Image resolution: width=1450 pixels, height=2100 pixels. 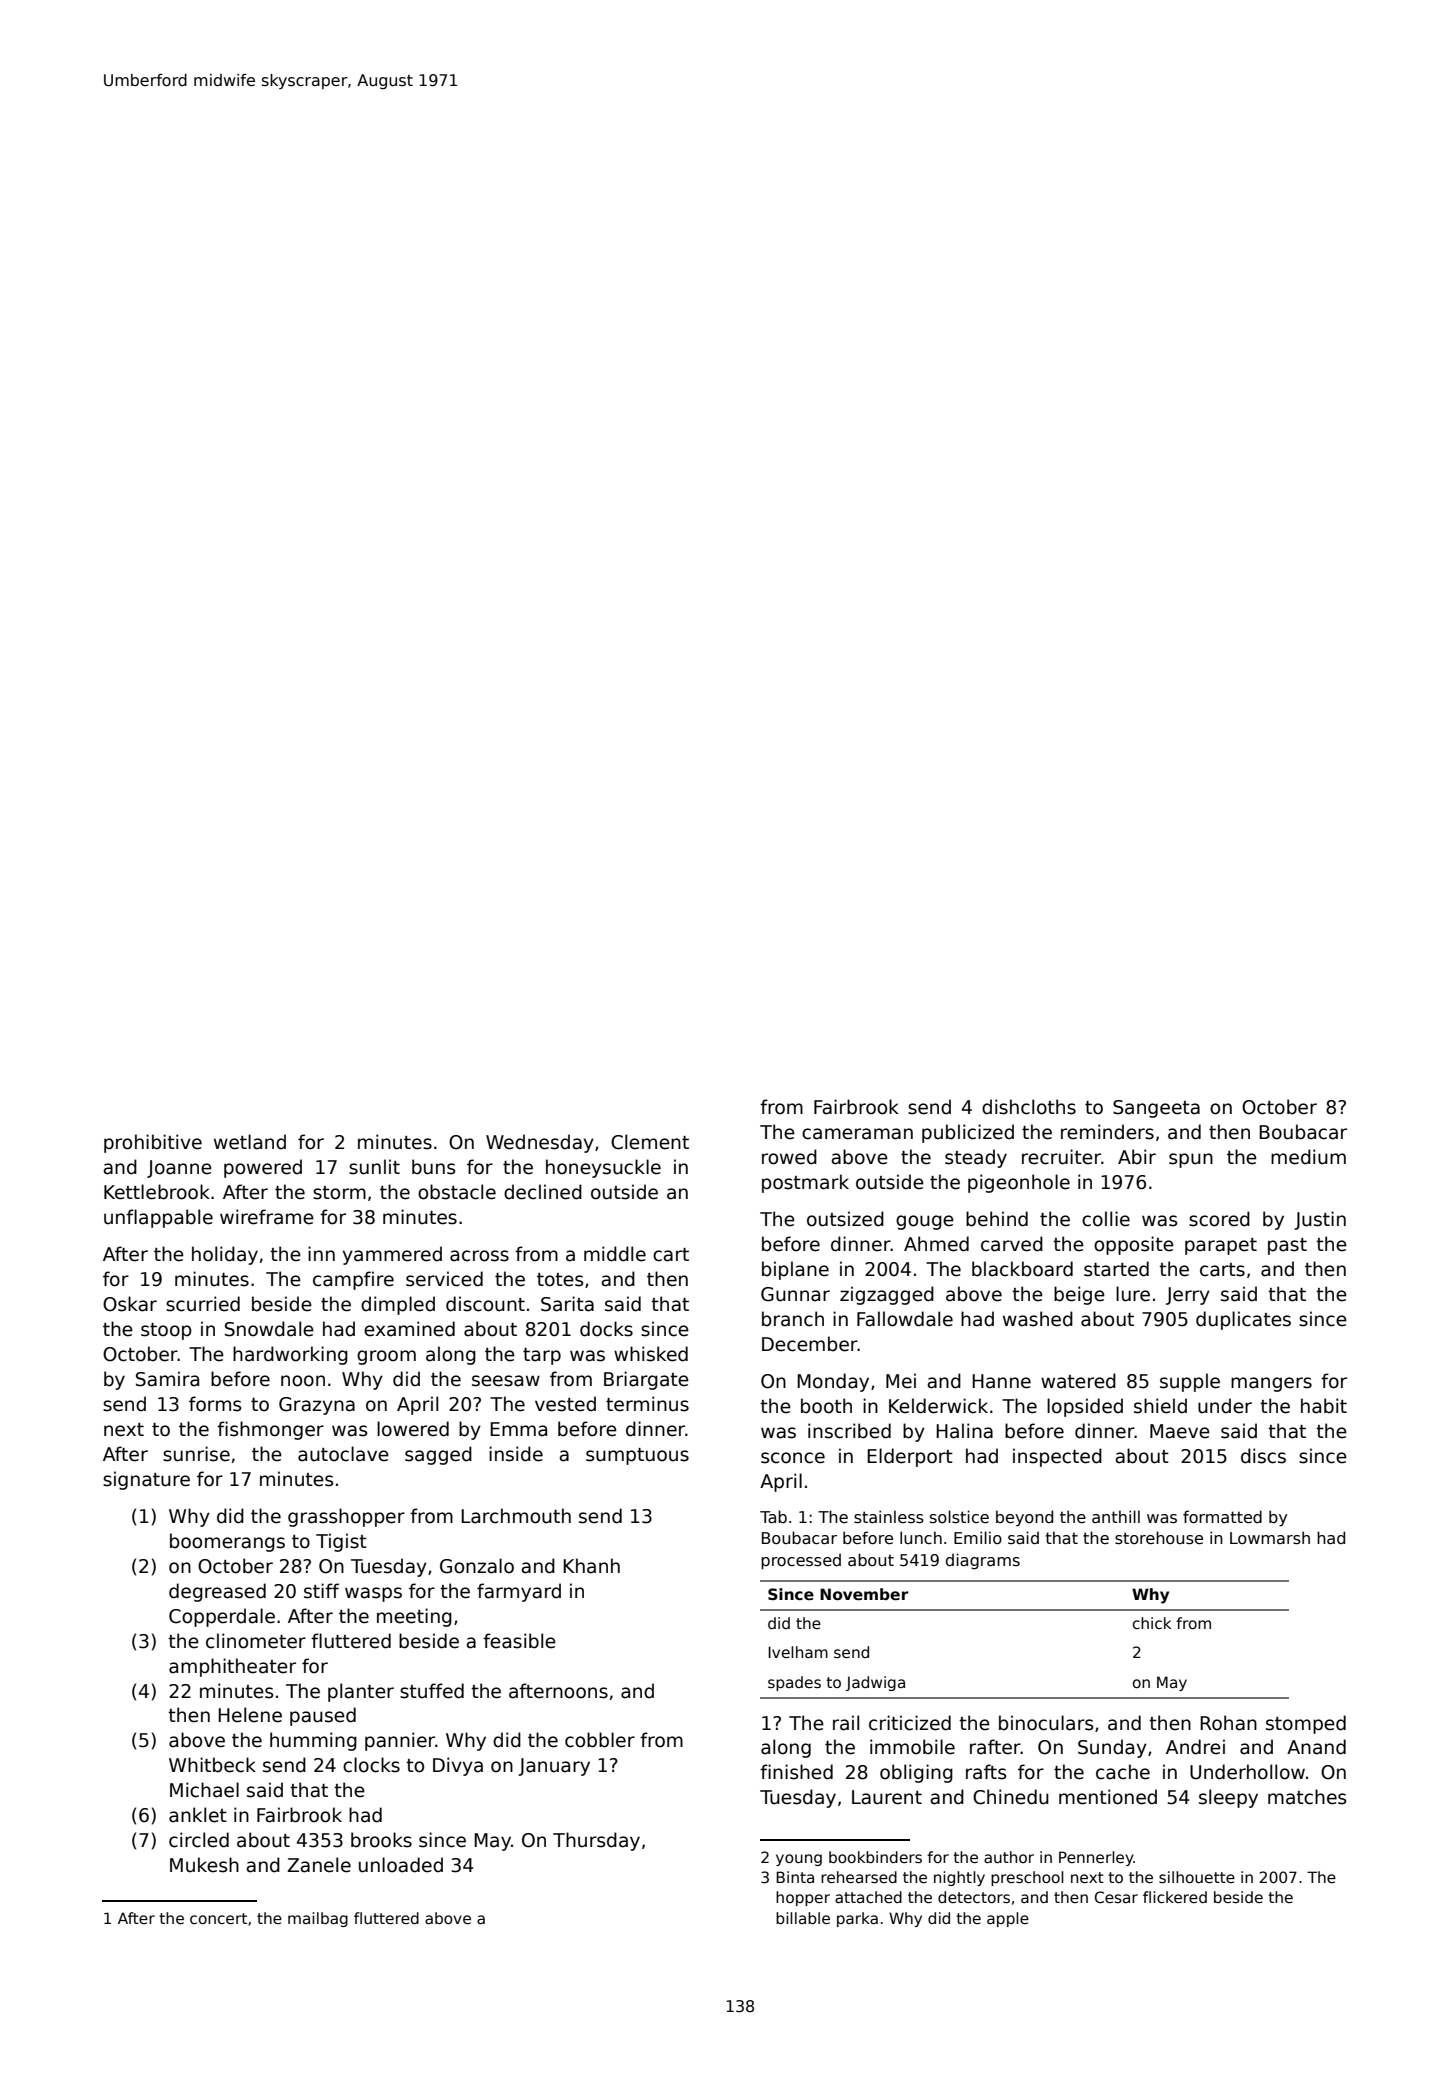 I want to click on billable, so click(x=803, y=1918).
